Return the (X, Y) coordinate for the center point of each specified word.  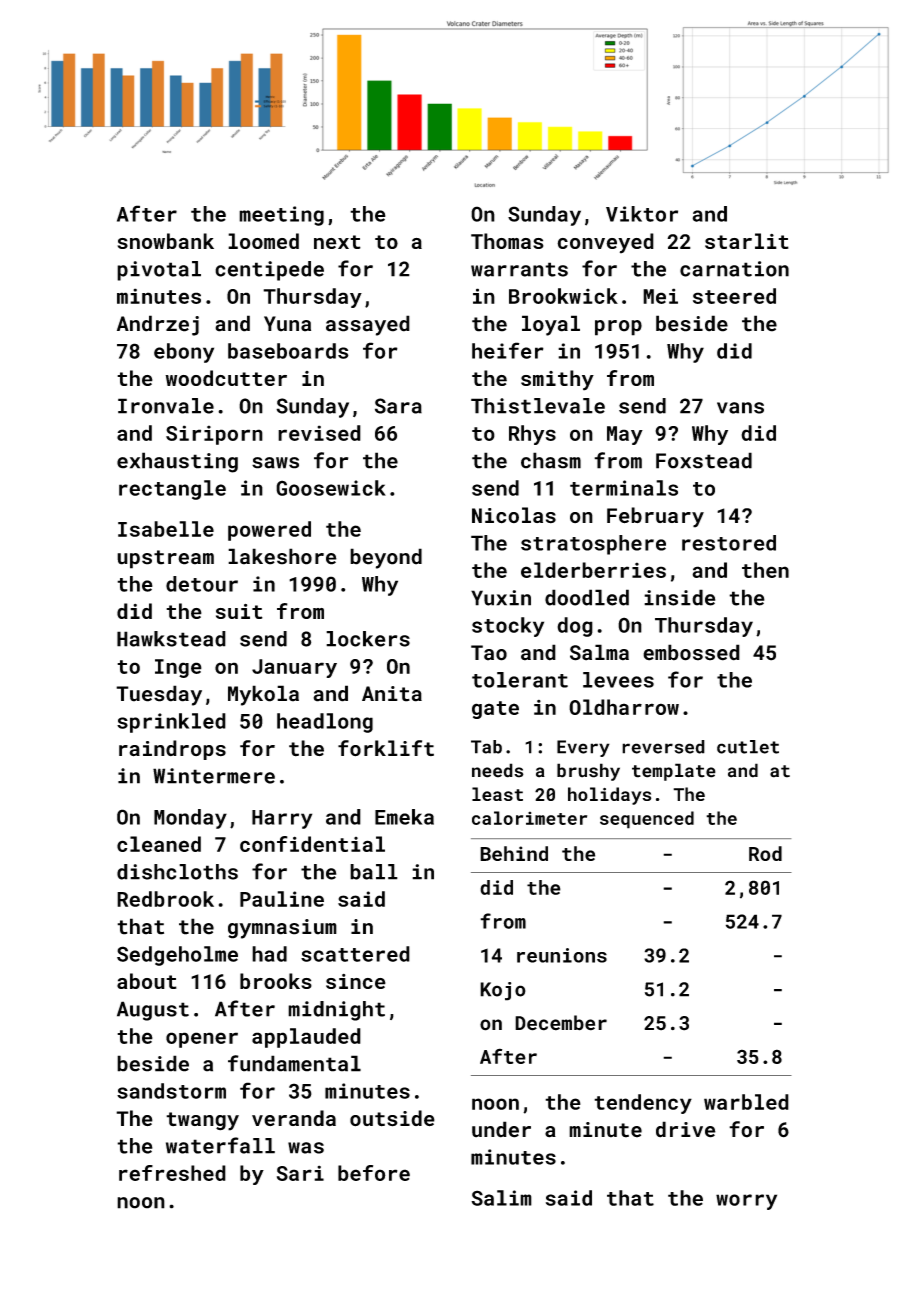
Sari (300, 1173)
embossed (691, 652)
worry (746, 1202)
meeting (281, 216)
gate (495, 710)
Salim (501, 1198)
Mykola (263, 695)
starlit (747, 241)
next (337, 242)
